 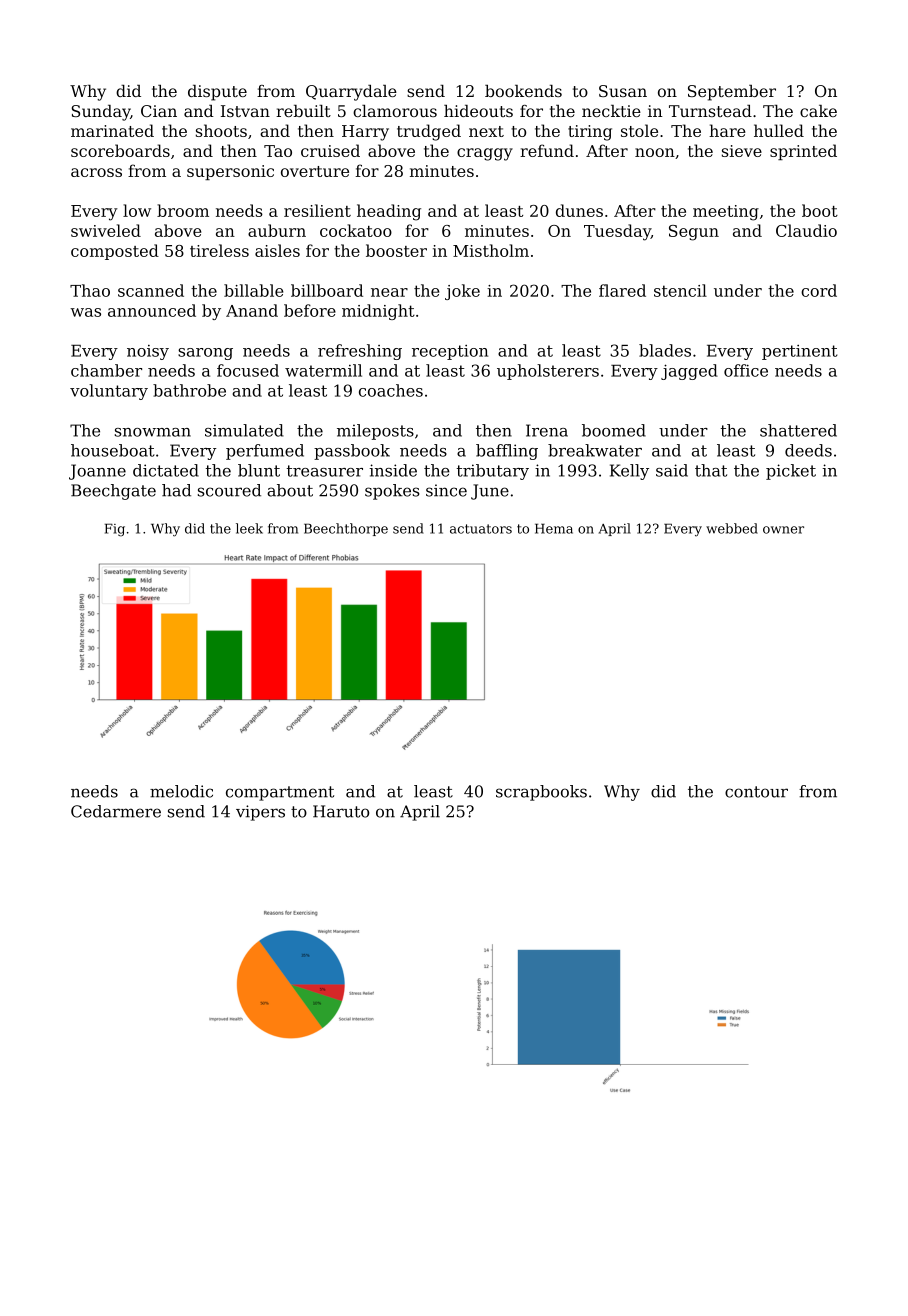 I want to click on webbed, so click(x=732, y=528).
